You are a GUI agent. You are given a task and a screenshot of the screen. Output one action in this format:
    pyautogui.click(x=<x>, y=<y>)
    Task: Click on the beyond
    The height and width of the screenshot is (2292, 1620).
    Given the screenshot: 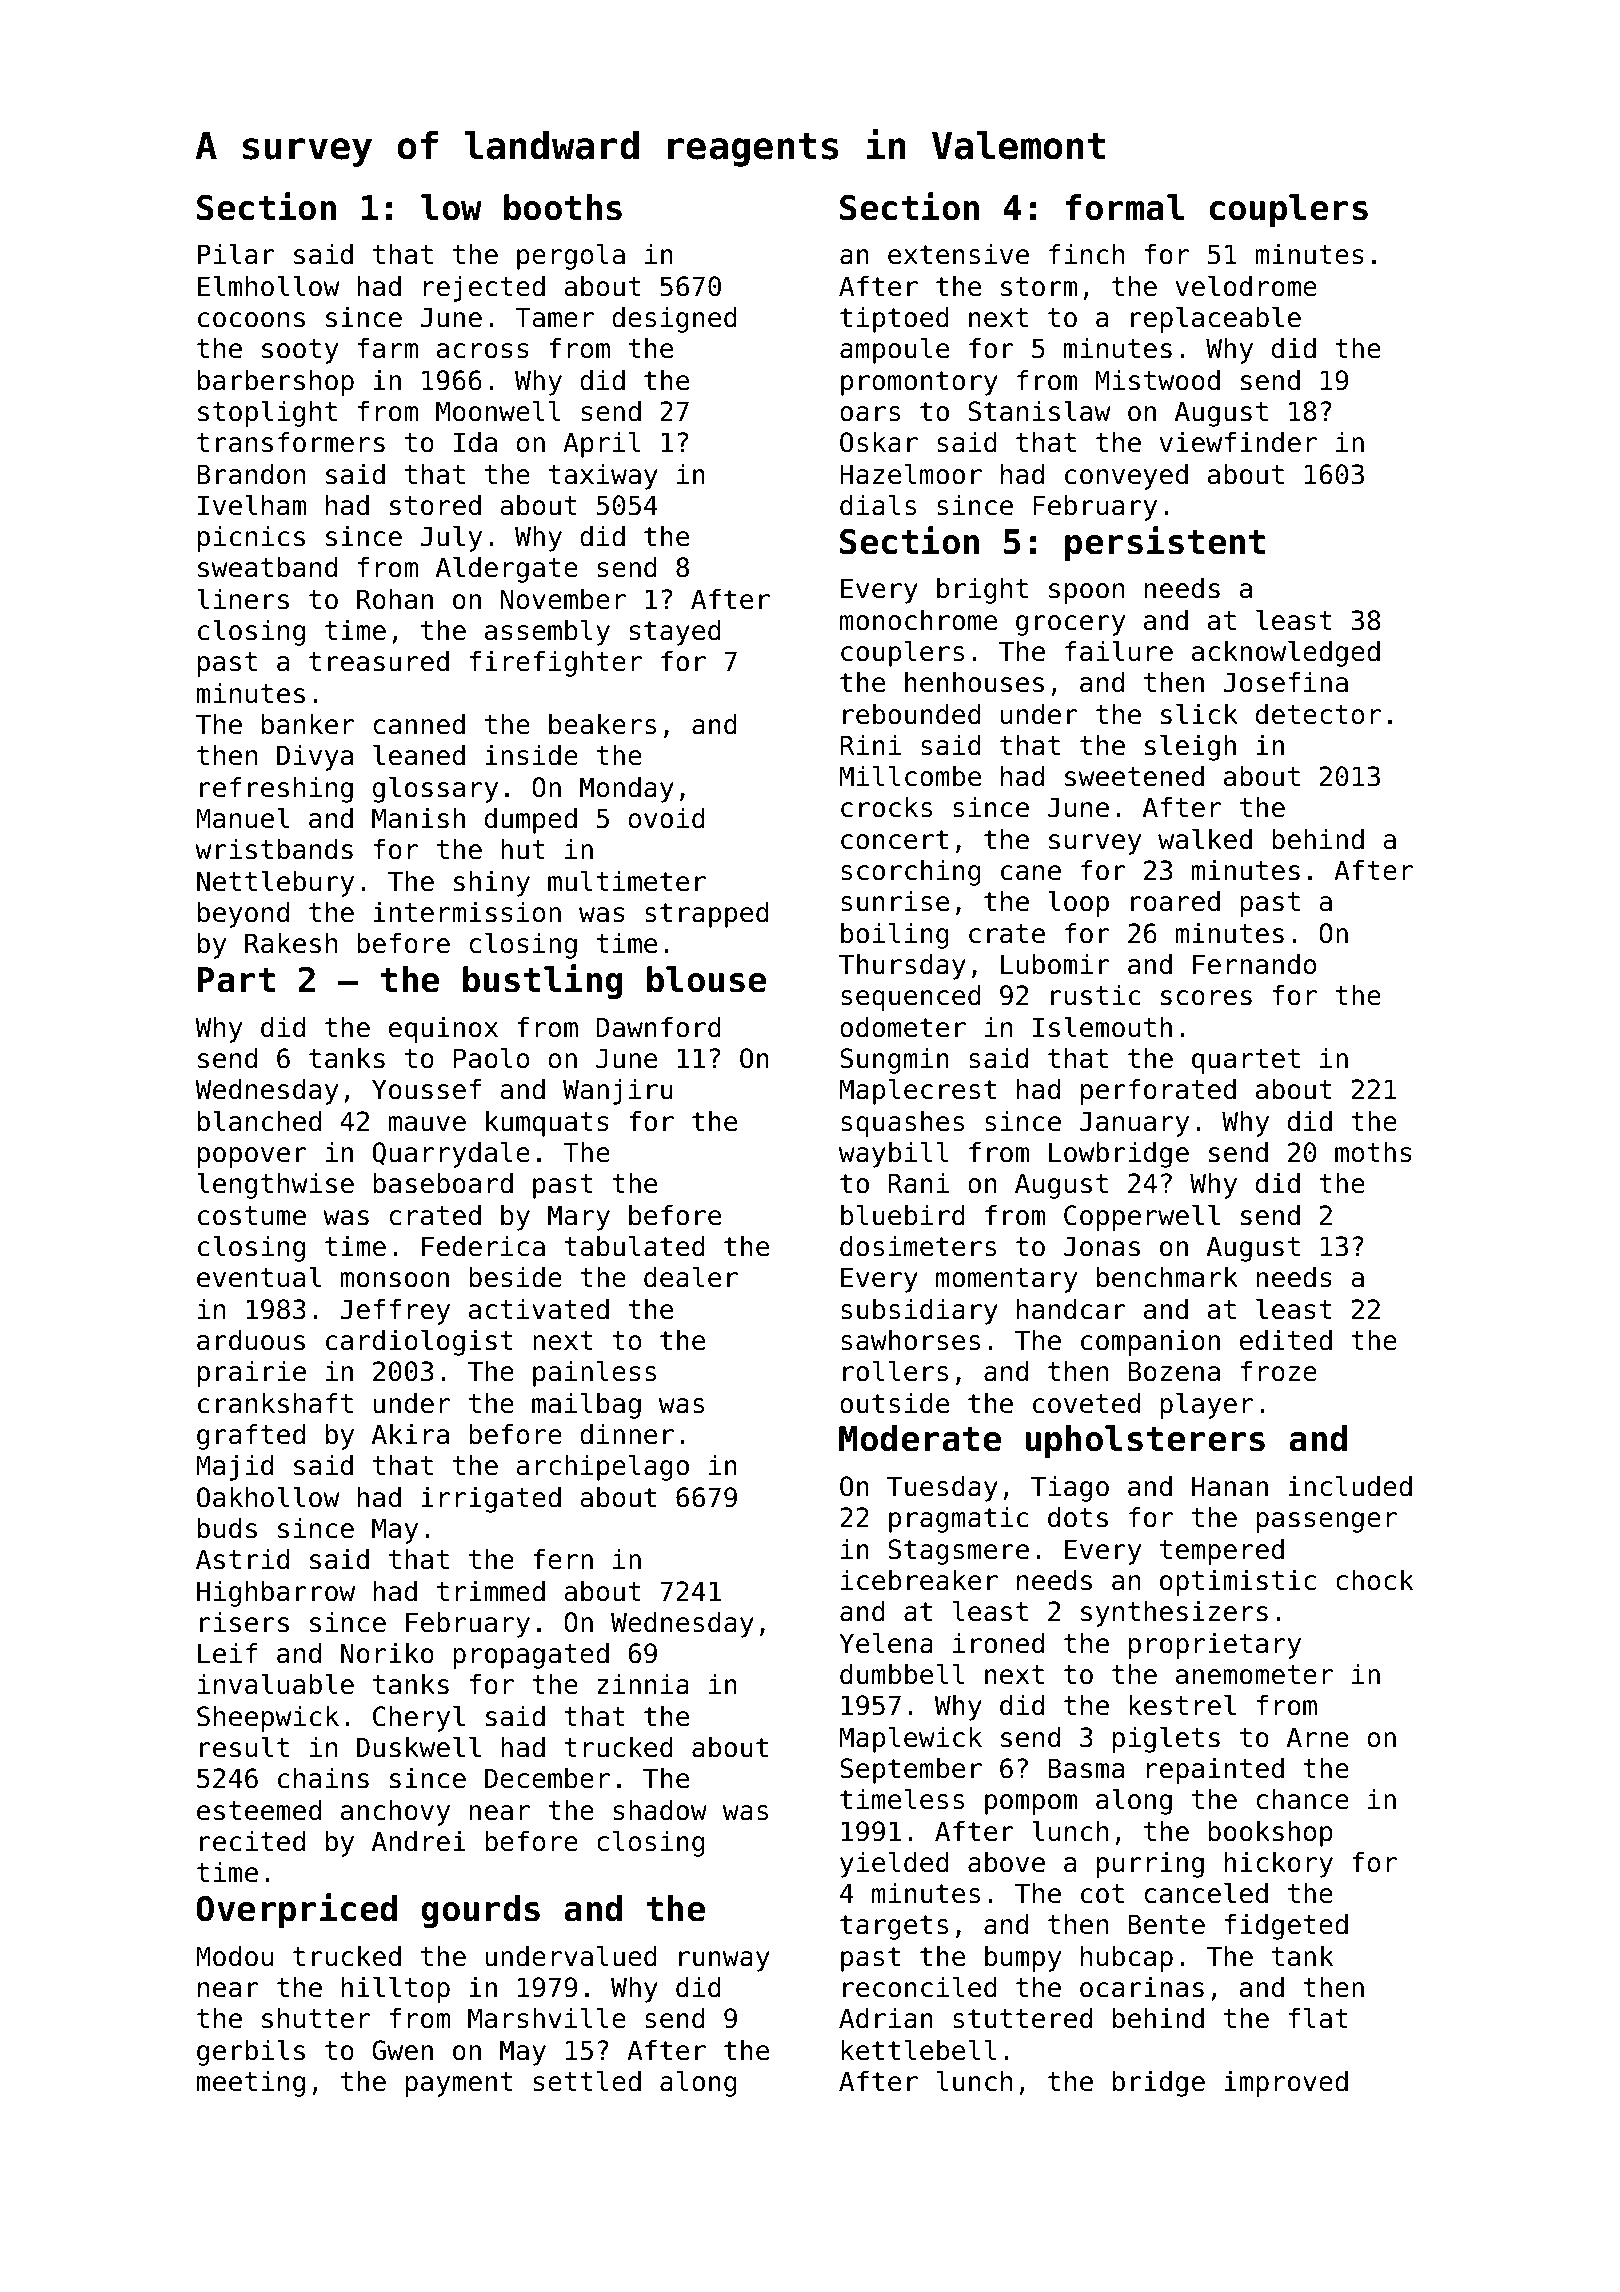 What is the action you would take?
    pyautogui.click(x=243, y=915)
